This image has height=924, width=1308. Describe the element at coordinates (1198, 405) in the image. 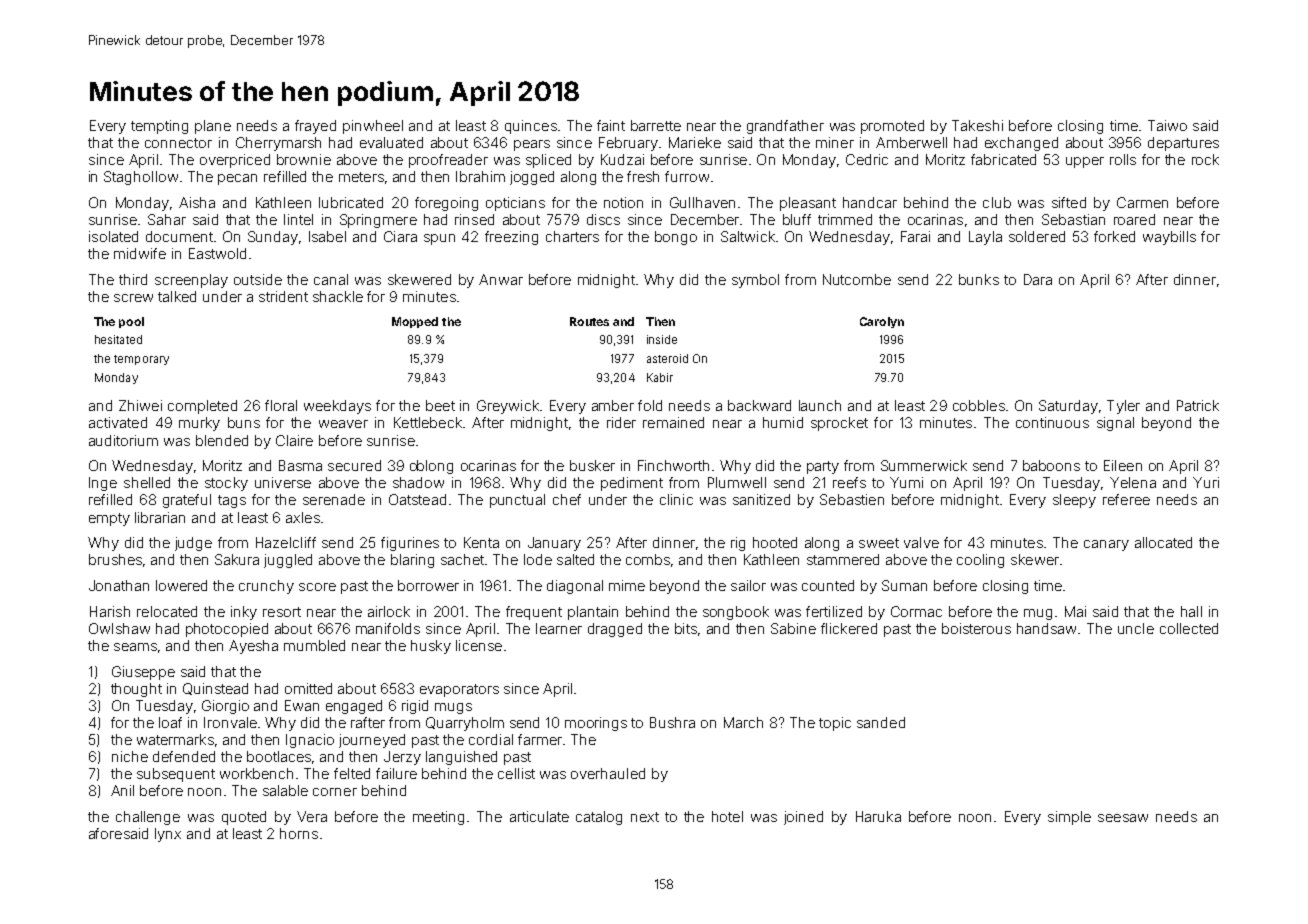

I see `Patrick` at that location.
